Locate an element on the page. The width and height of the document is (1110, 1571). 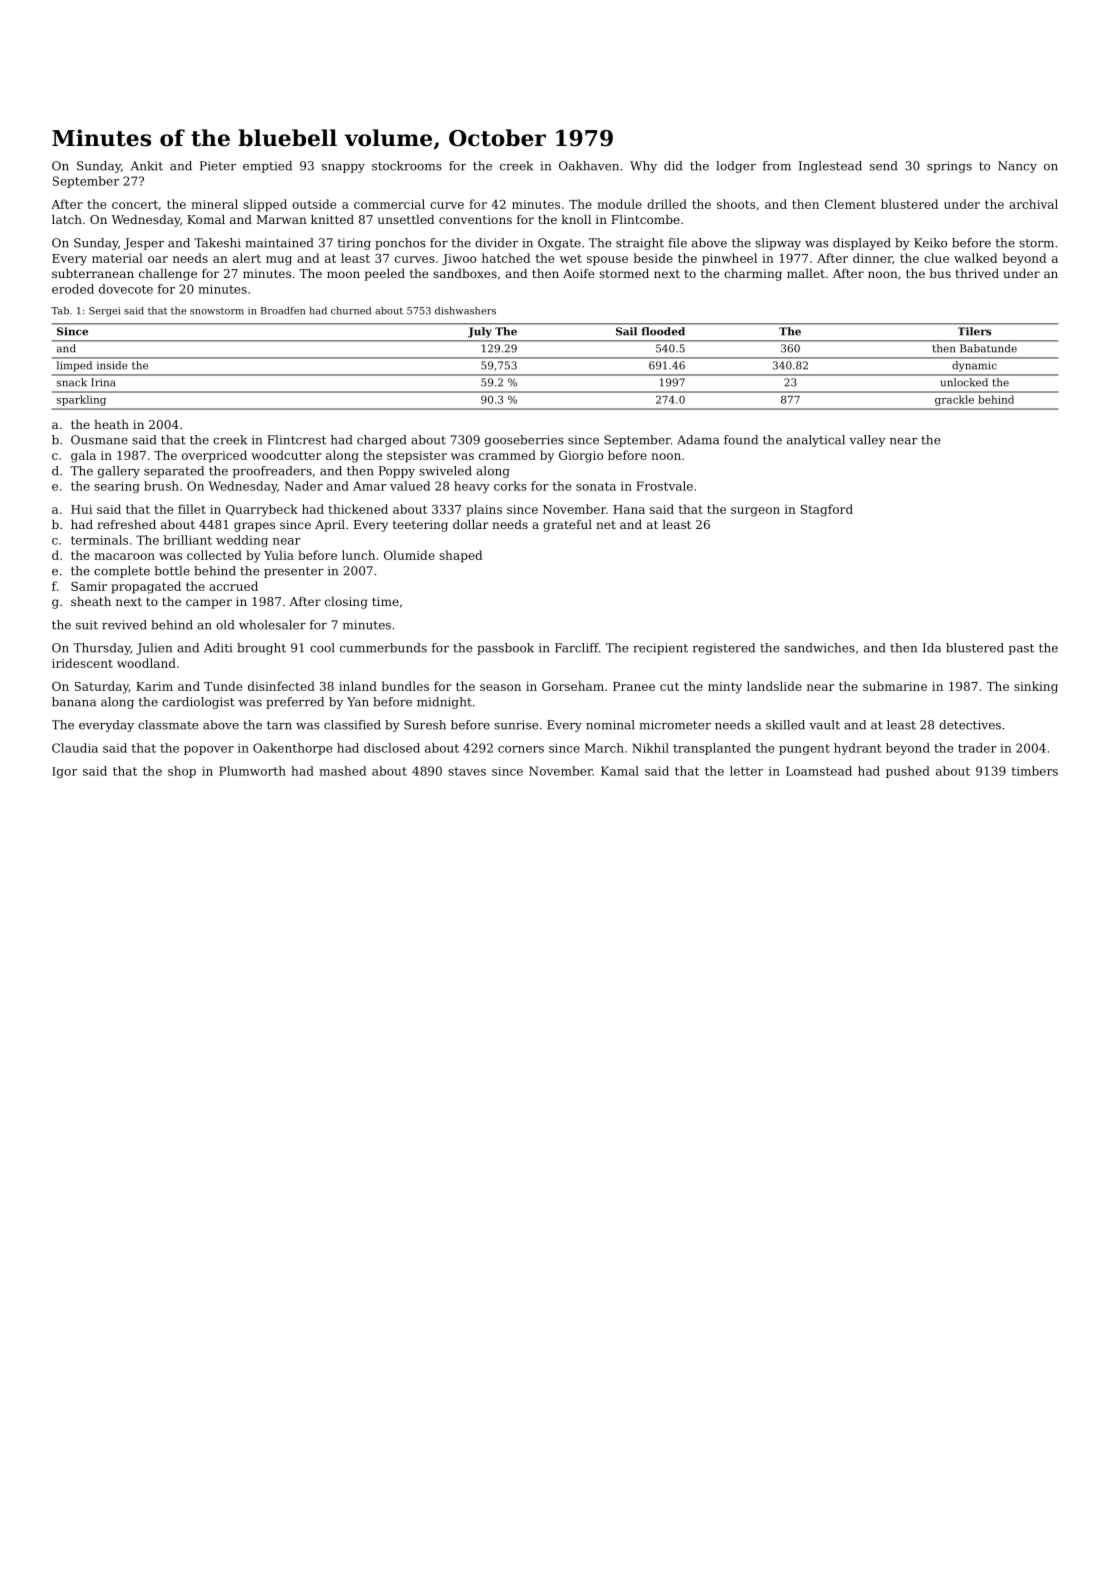
cool is located at coordinates (322, 648).
